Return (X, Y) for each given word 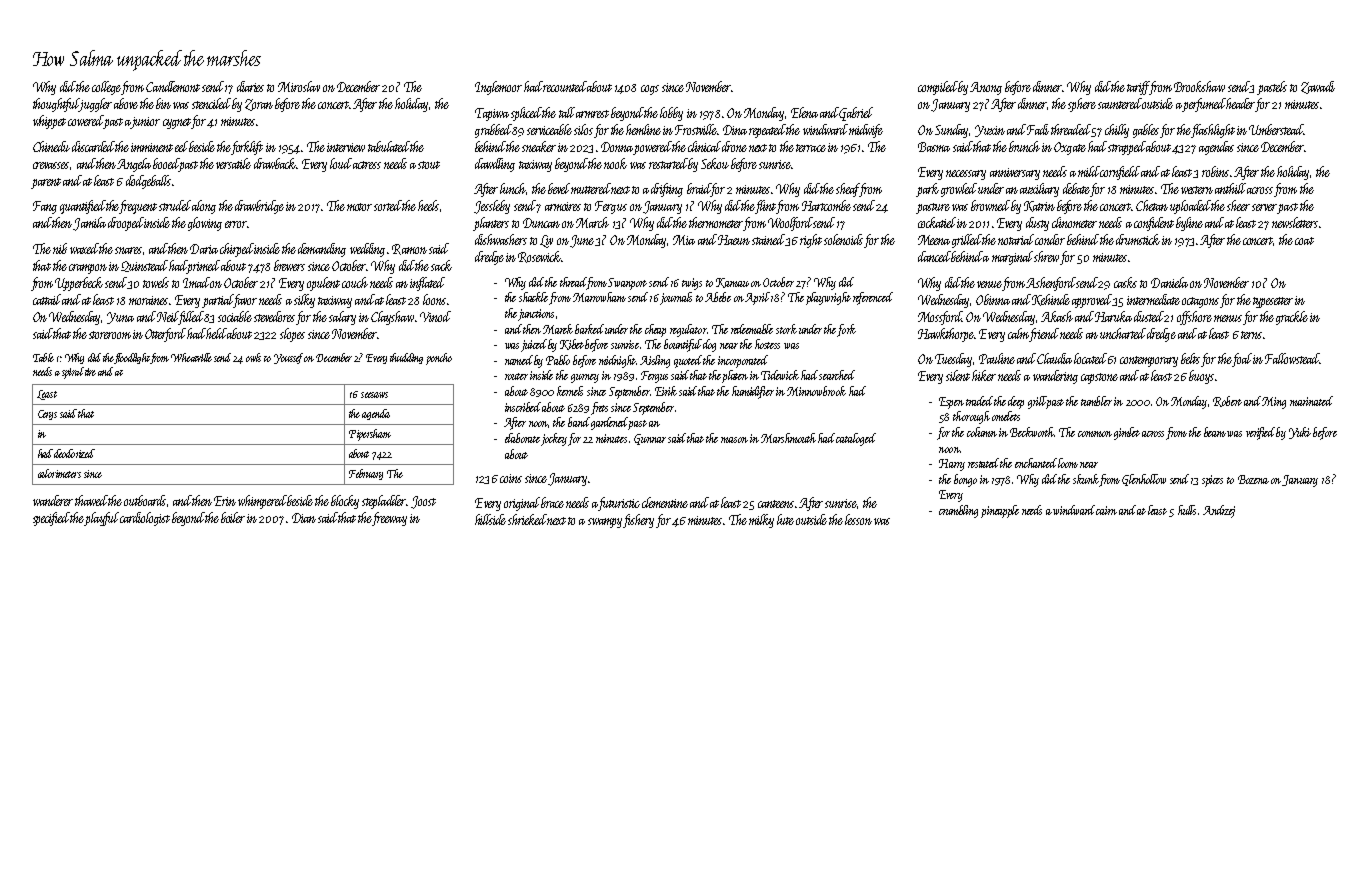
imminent (152, 147)
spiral (73, 373)
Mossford (940, 318)
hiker (984, 375)
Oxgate (1070, 148)
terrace (811, 148)
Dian (304, 518)
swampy (605, 523)
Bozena (1253, 479)
